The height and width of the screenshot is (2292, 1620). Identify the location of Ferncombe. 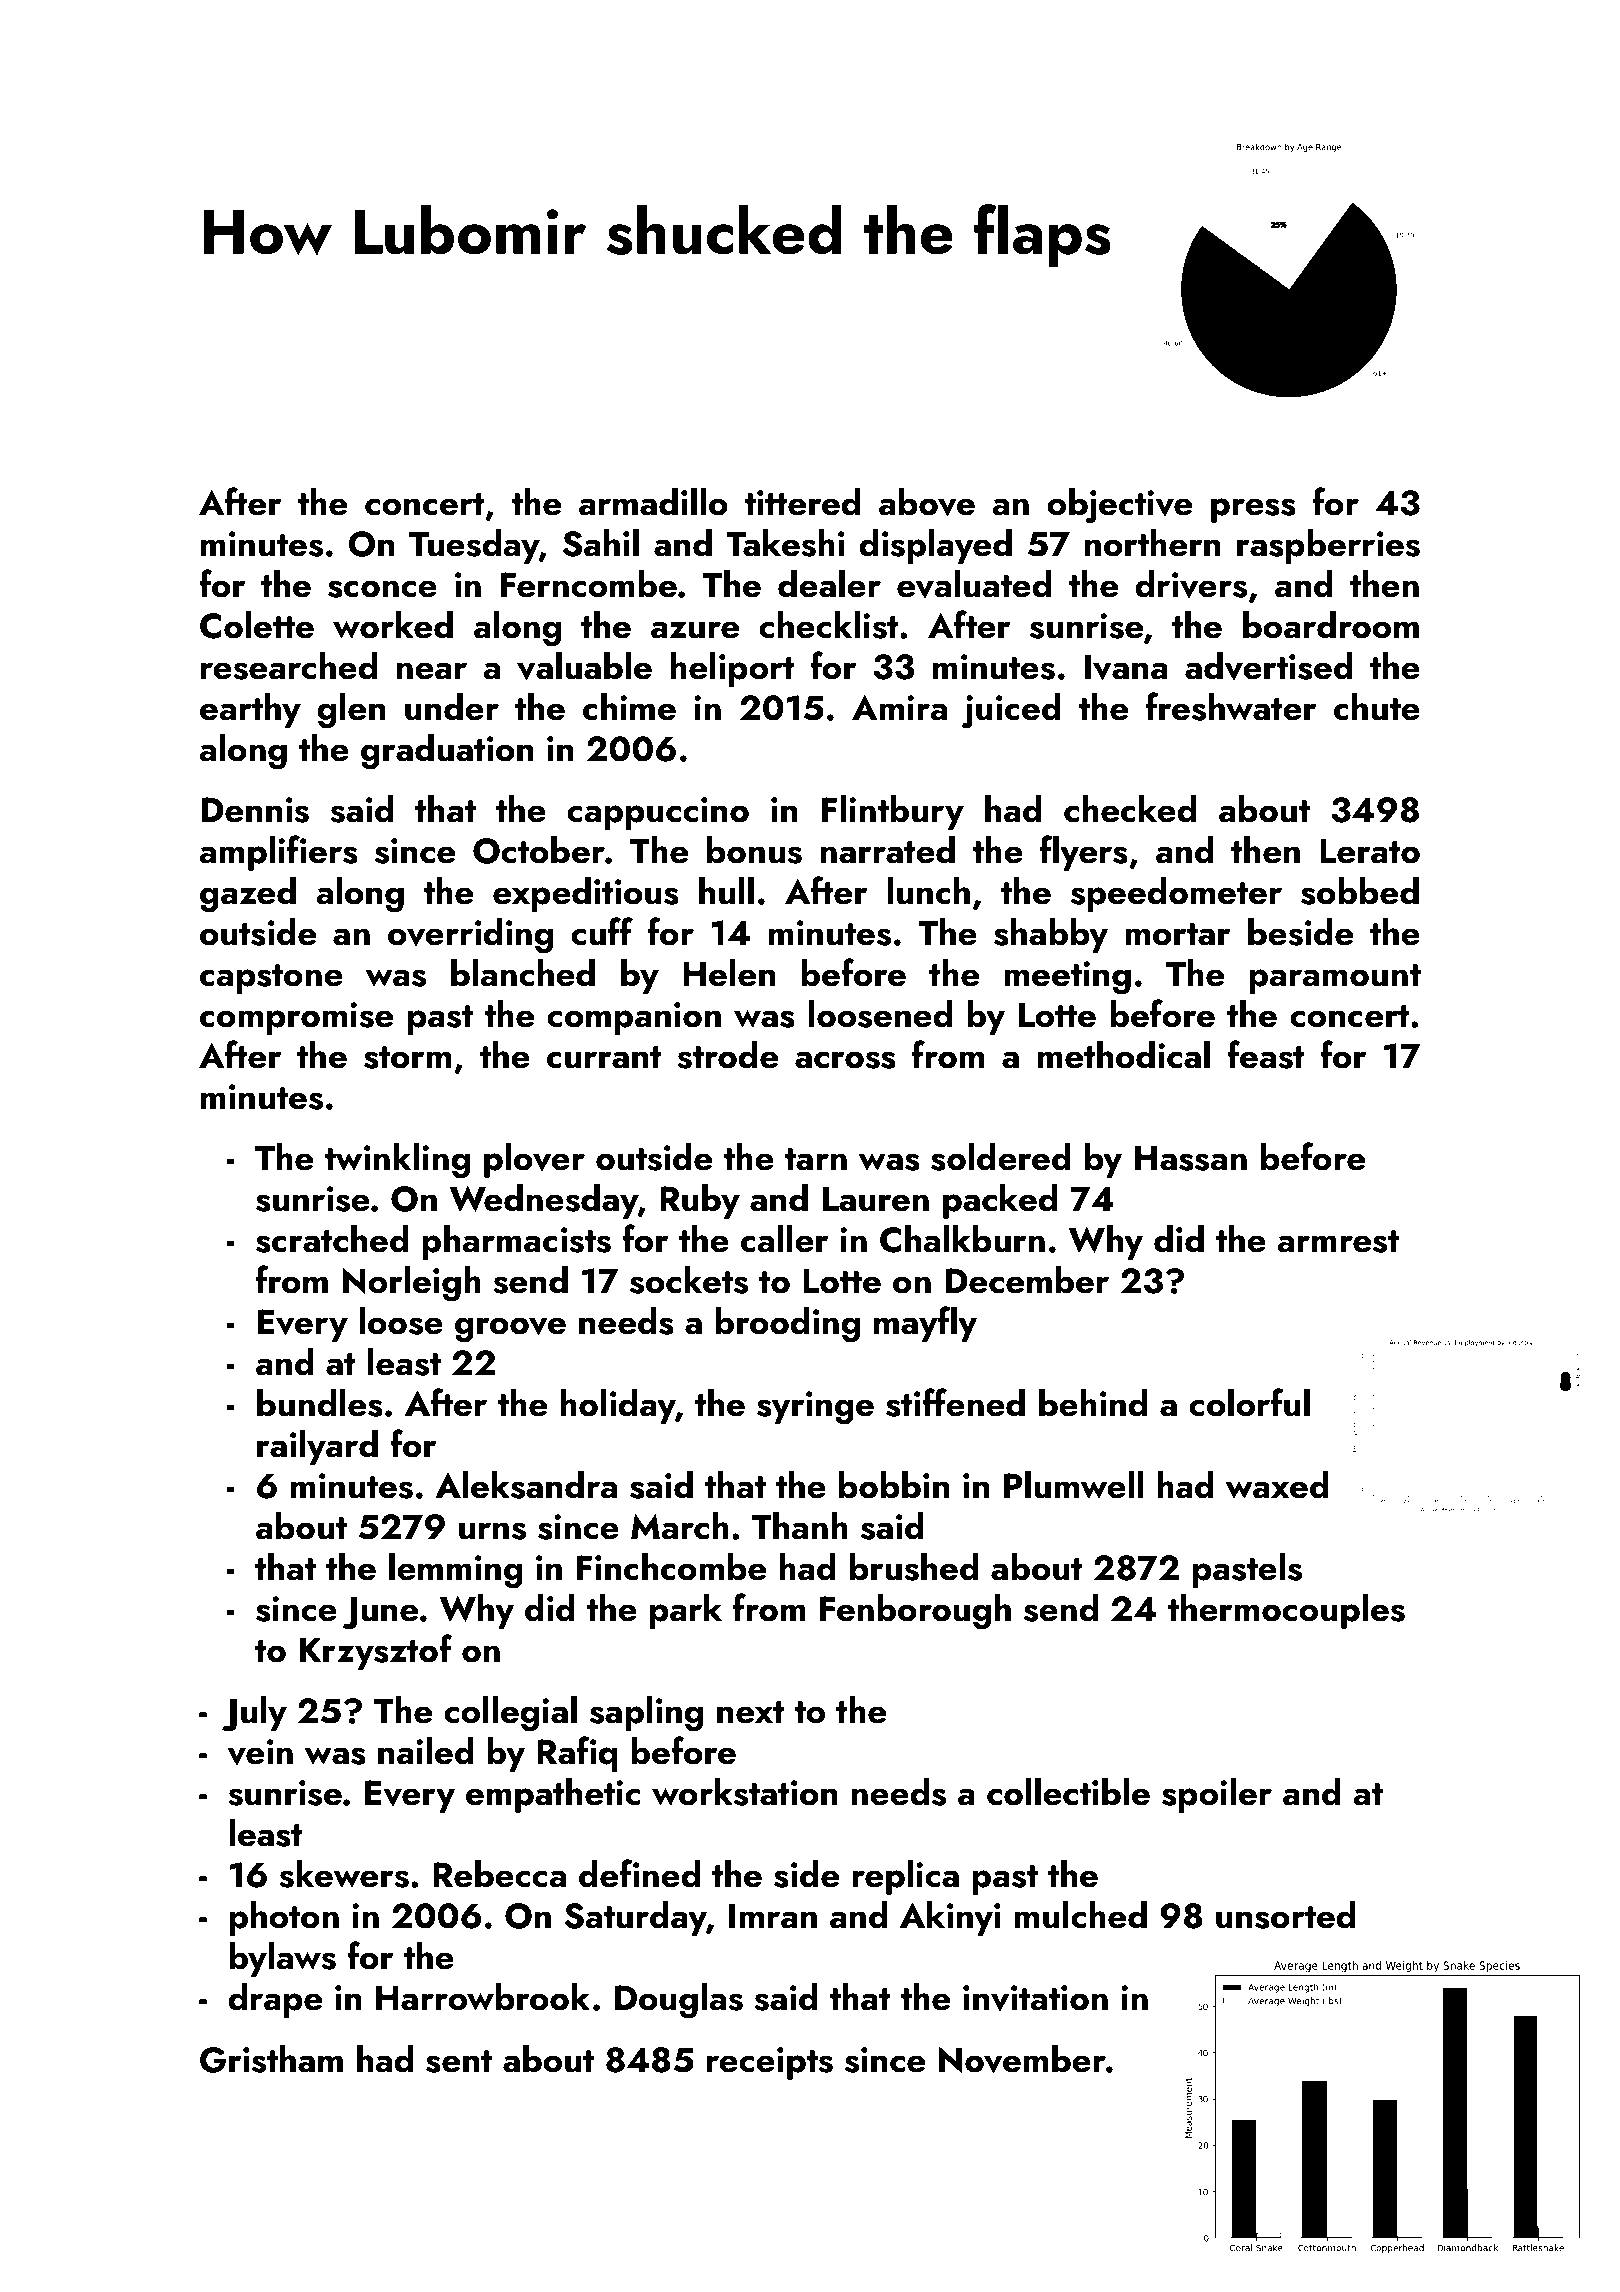
(589, 584).
